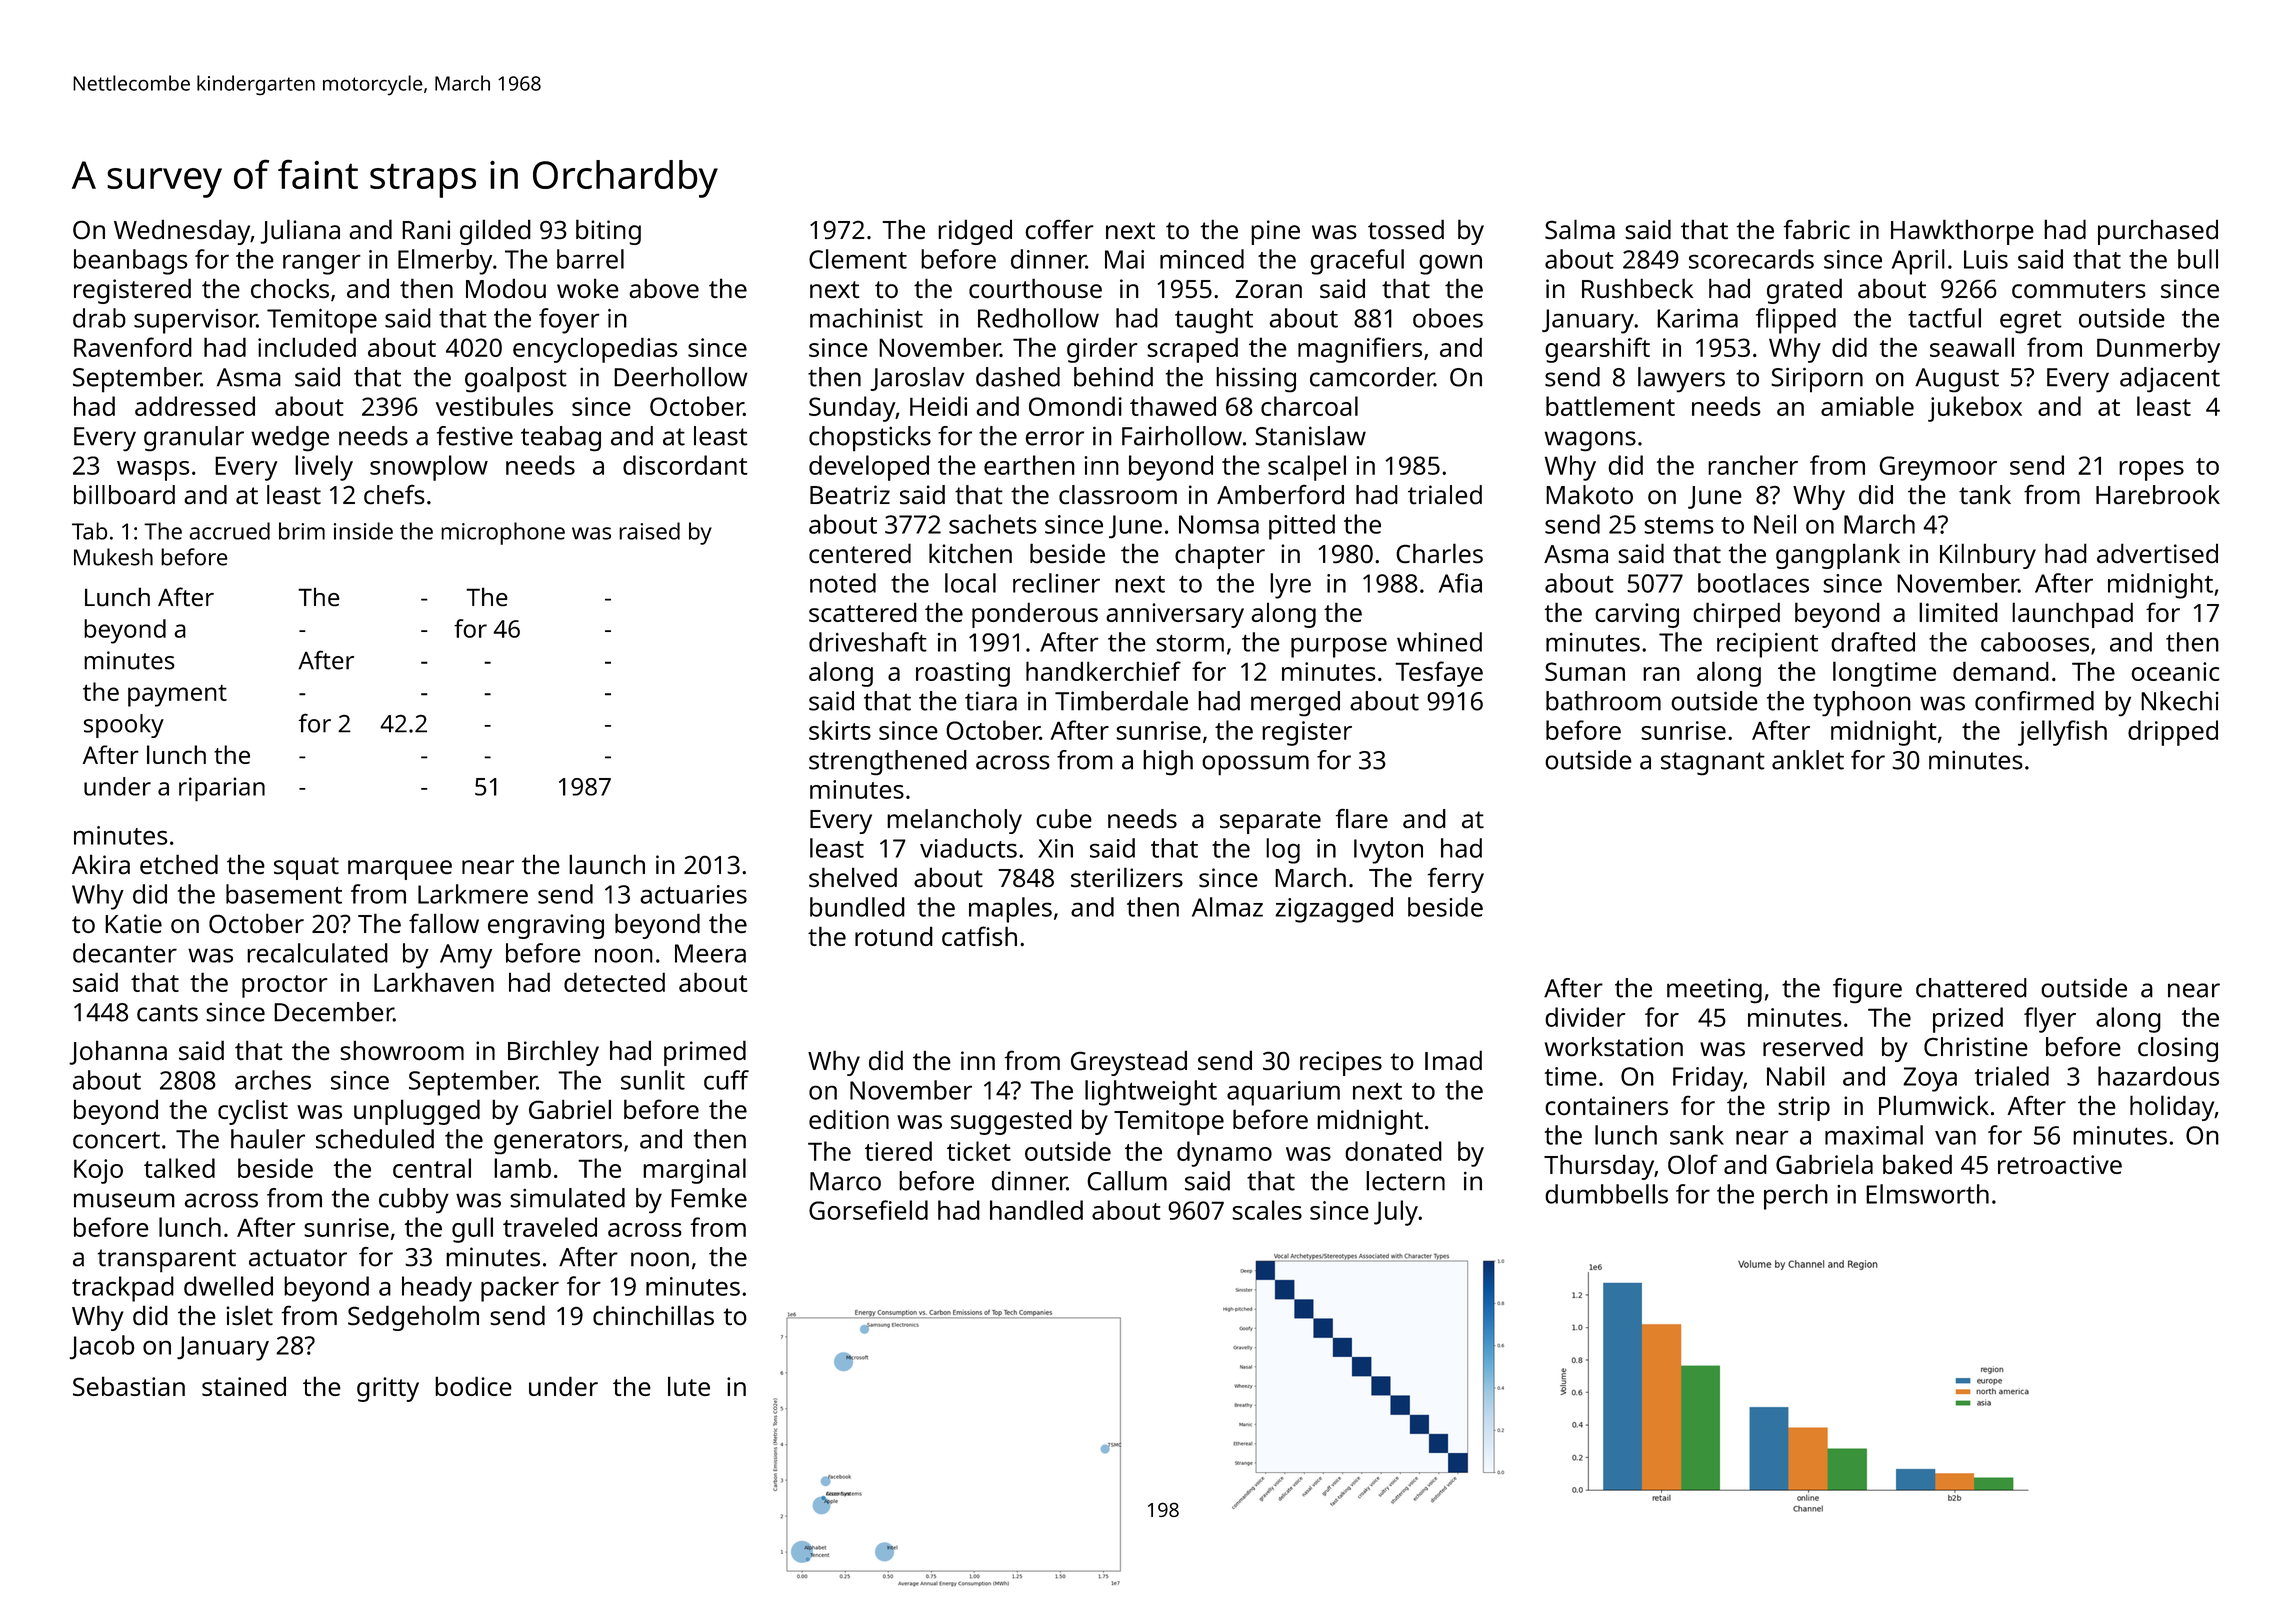  I want to click on dripped, so click(2173, 733).
